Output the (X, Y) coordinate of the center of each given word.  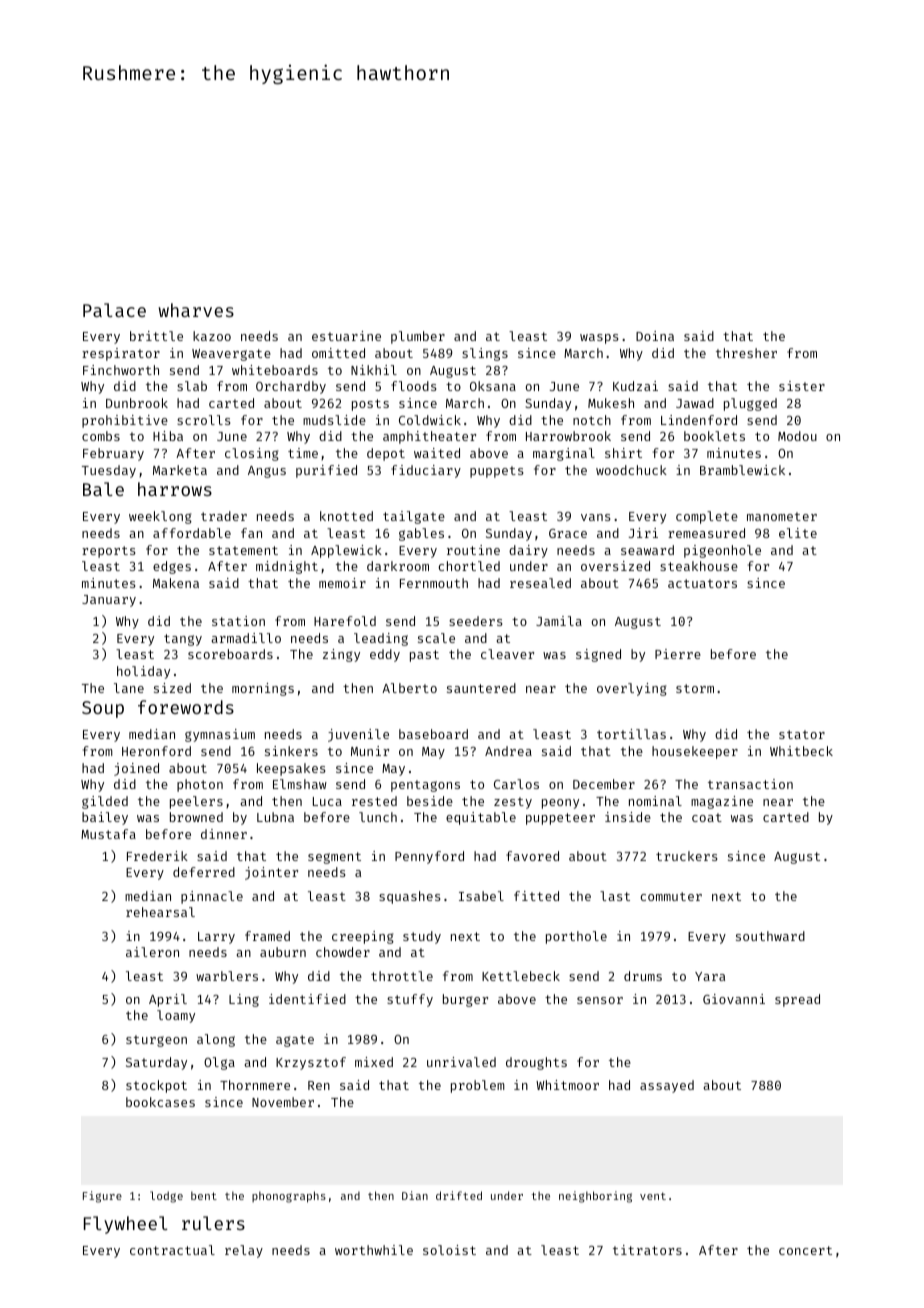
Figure (102, 1197)
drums (643, 976)
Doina (655, 336)
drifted (459, 1195)
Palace (114, 310)
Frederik (157, 856)
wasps (599, 339)
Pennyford (429, 857)
